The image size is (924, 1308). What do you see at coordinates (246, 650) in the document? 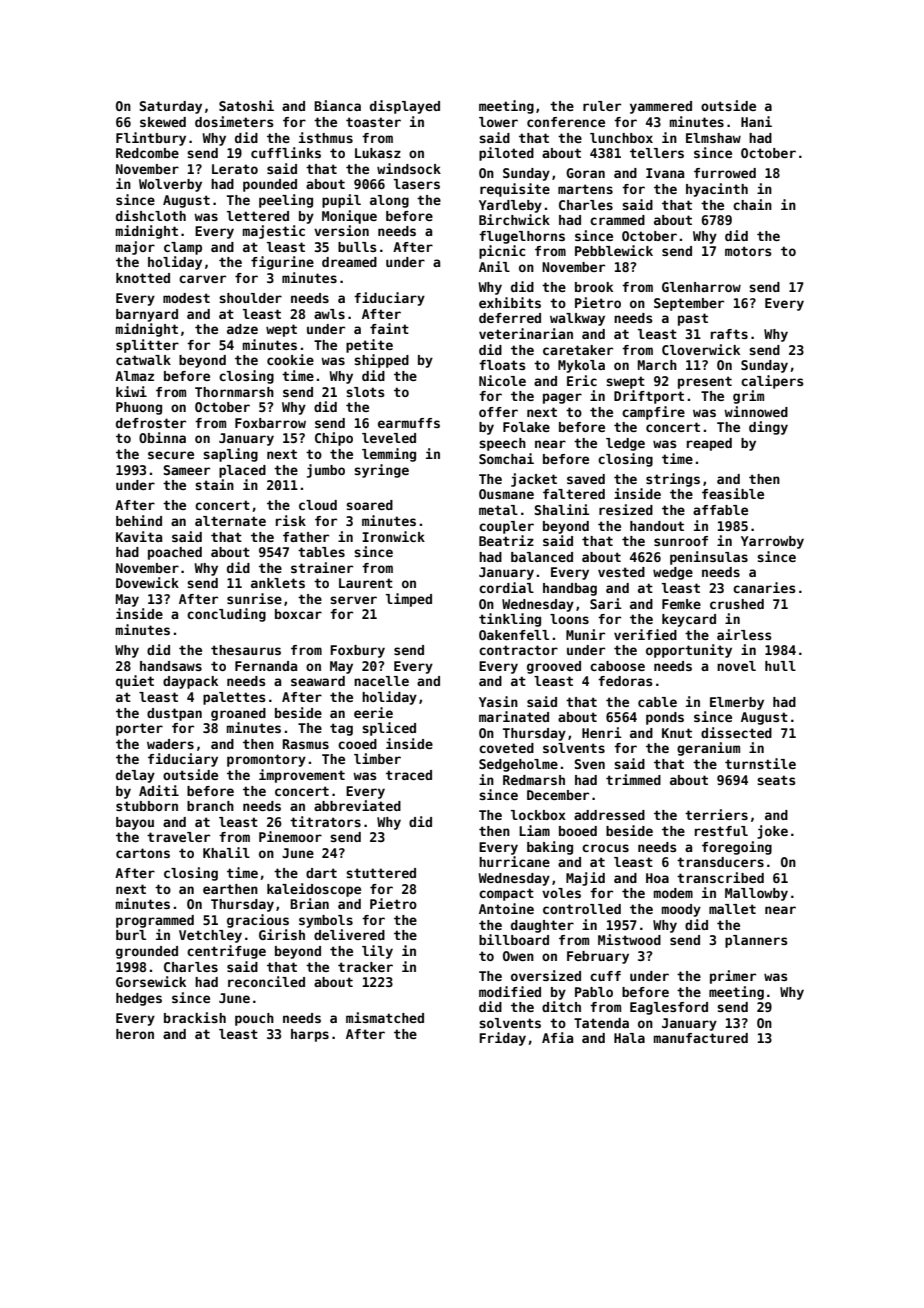
I see `thesaurus` at bounding box center [246, 650].
